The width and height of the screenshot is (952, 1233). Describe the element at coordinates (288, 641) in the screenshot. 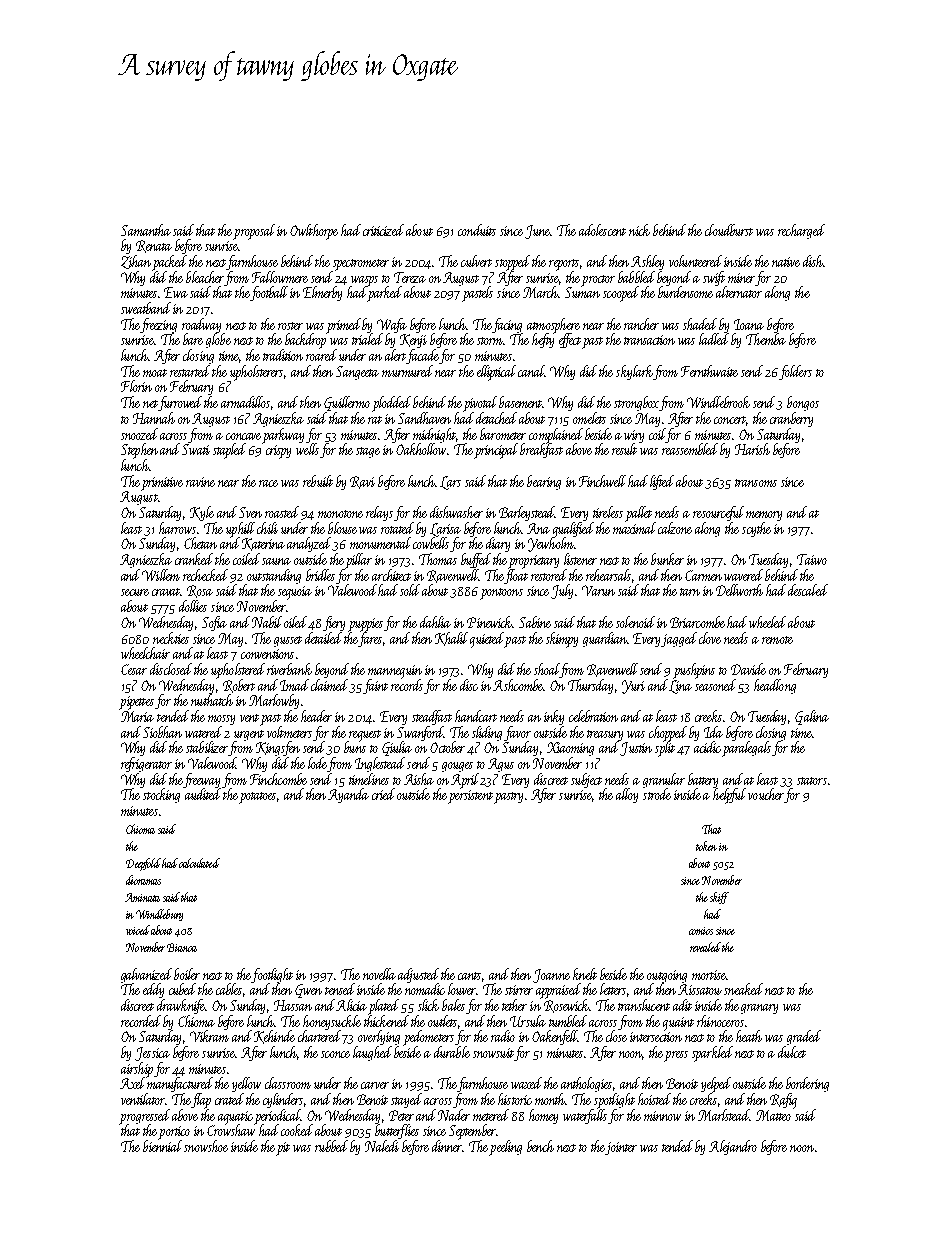

I see `gusset` at that location.
